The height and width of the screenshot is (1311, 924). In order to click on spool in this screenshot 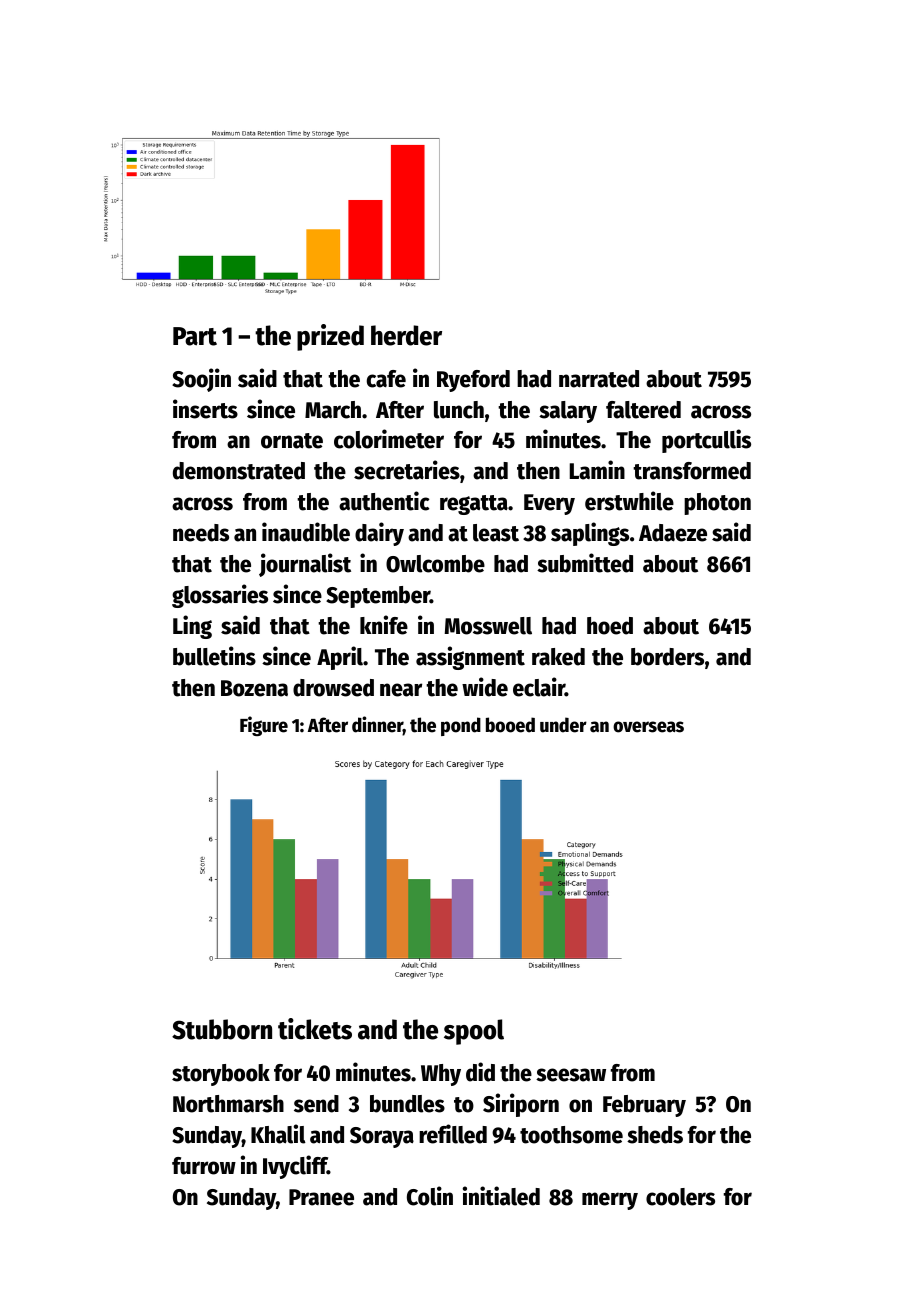, I will do `click(474, 1032)`.
